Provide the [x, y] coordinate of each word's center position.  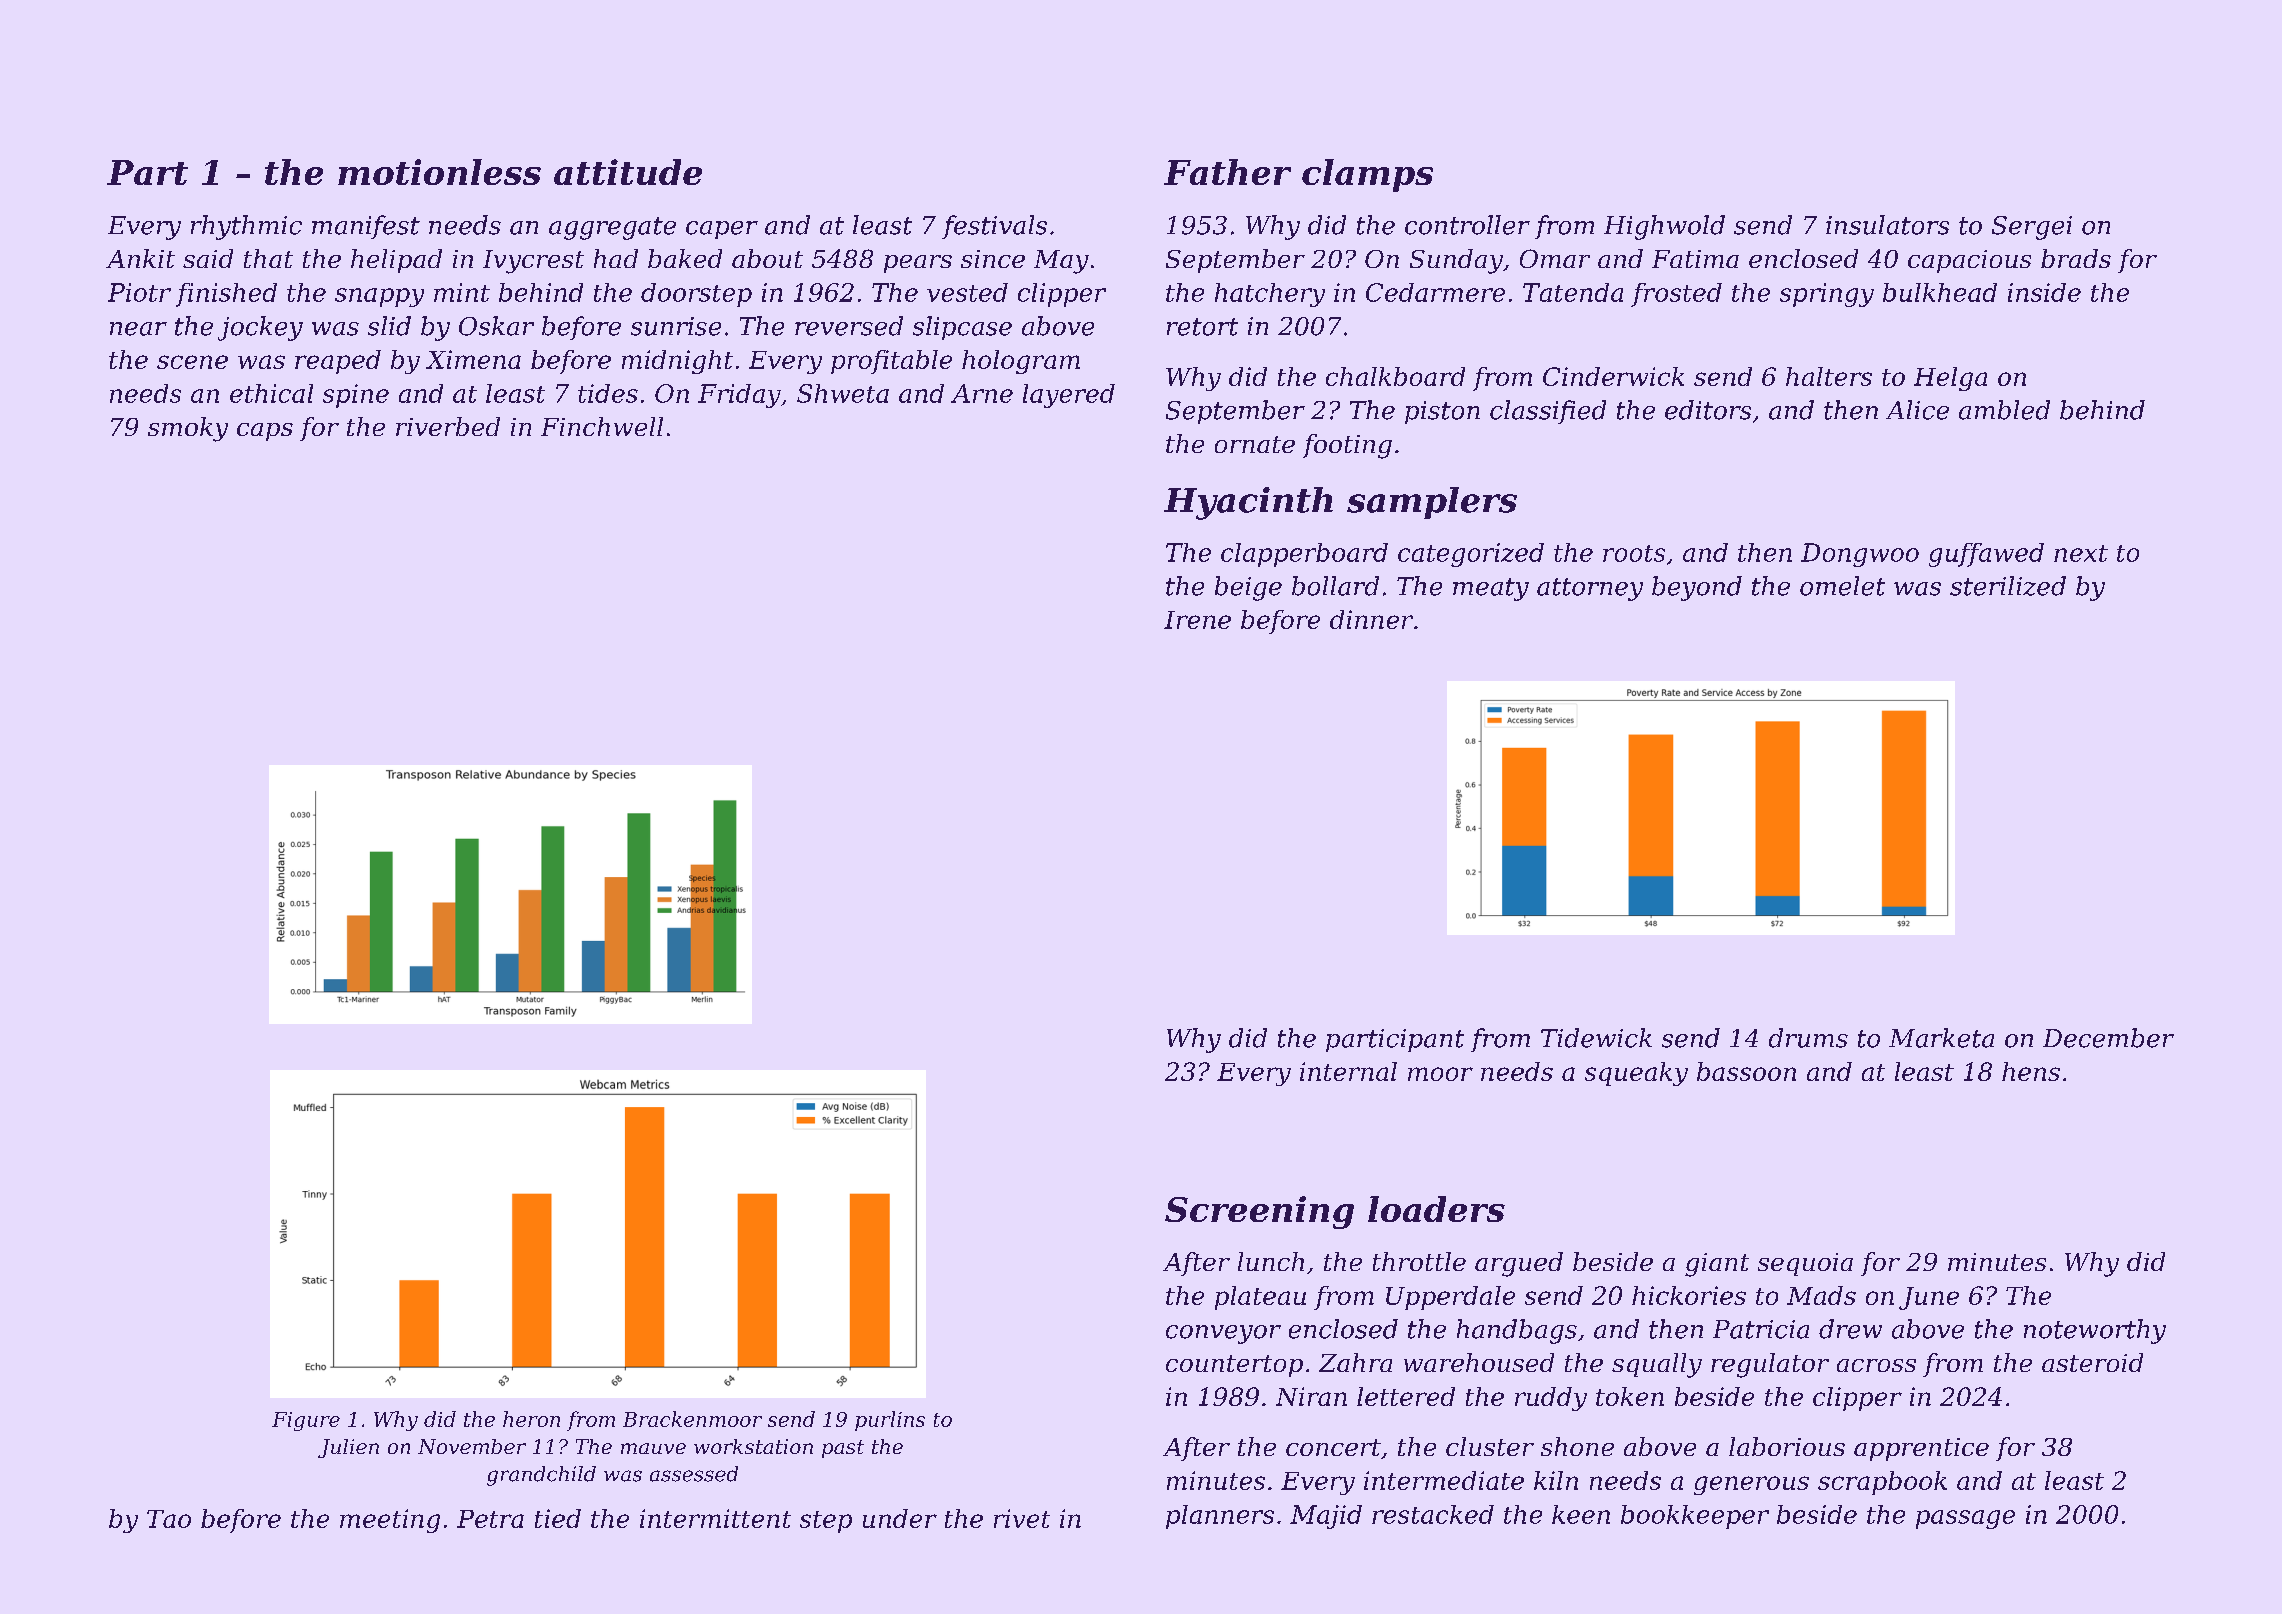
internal [1348, 1071]
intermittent [715, 1518]
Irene [1197, 620]
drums [1808, 1038]
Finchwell [602, 426]
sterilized [2008, 586]
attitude [628, 172]
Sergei [2032, 228]
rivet [1022, 1518]
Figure [306, 1421]
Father [1227, 172]
